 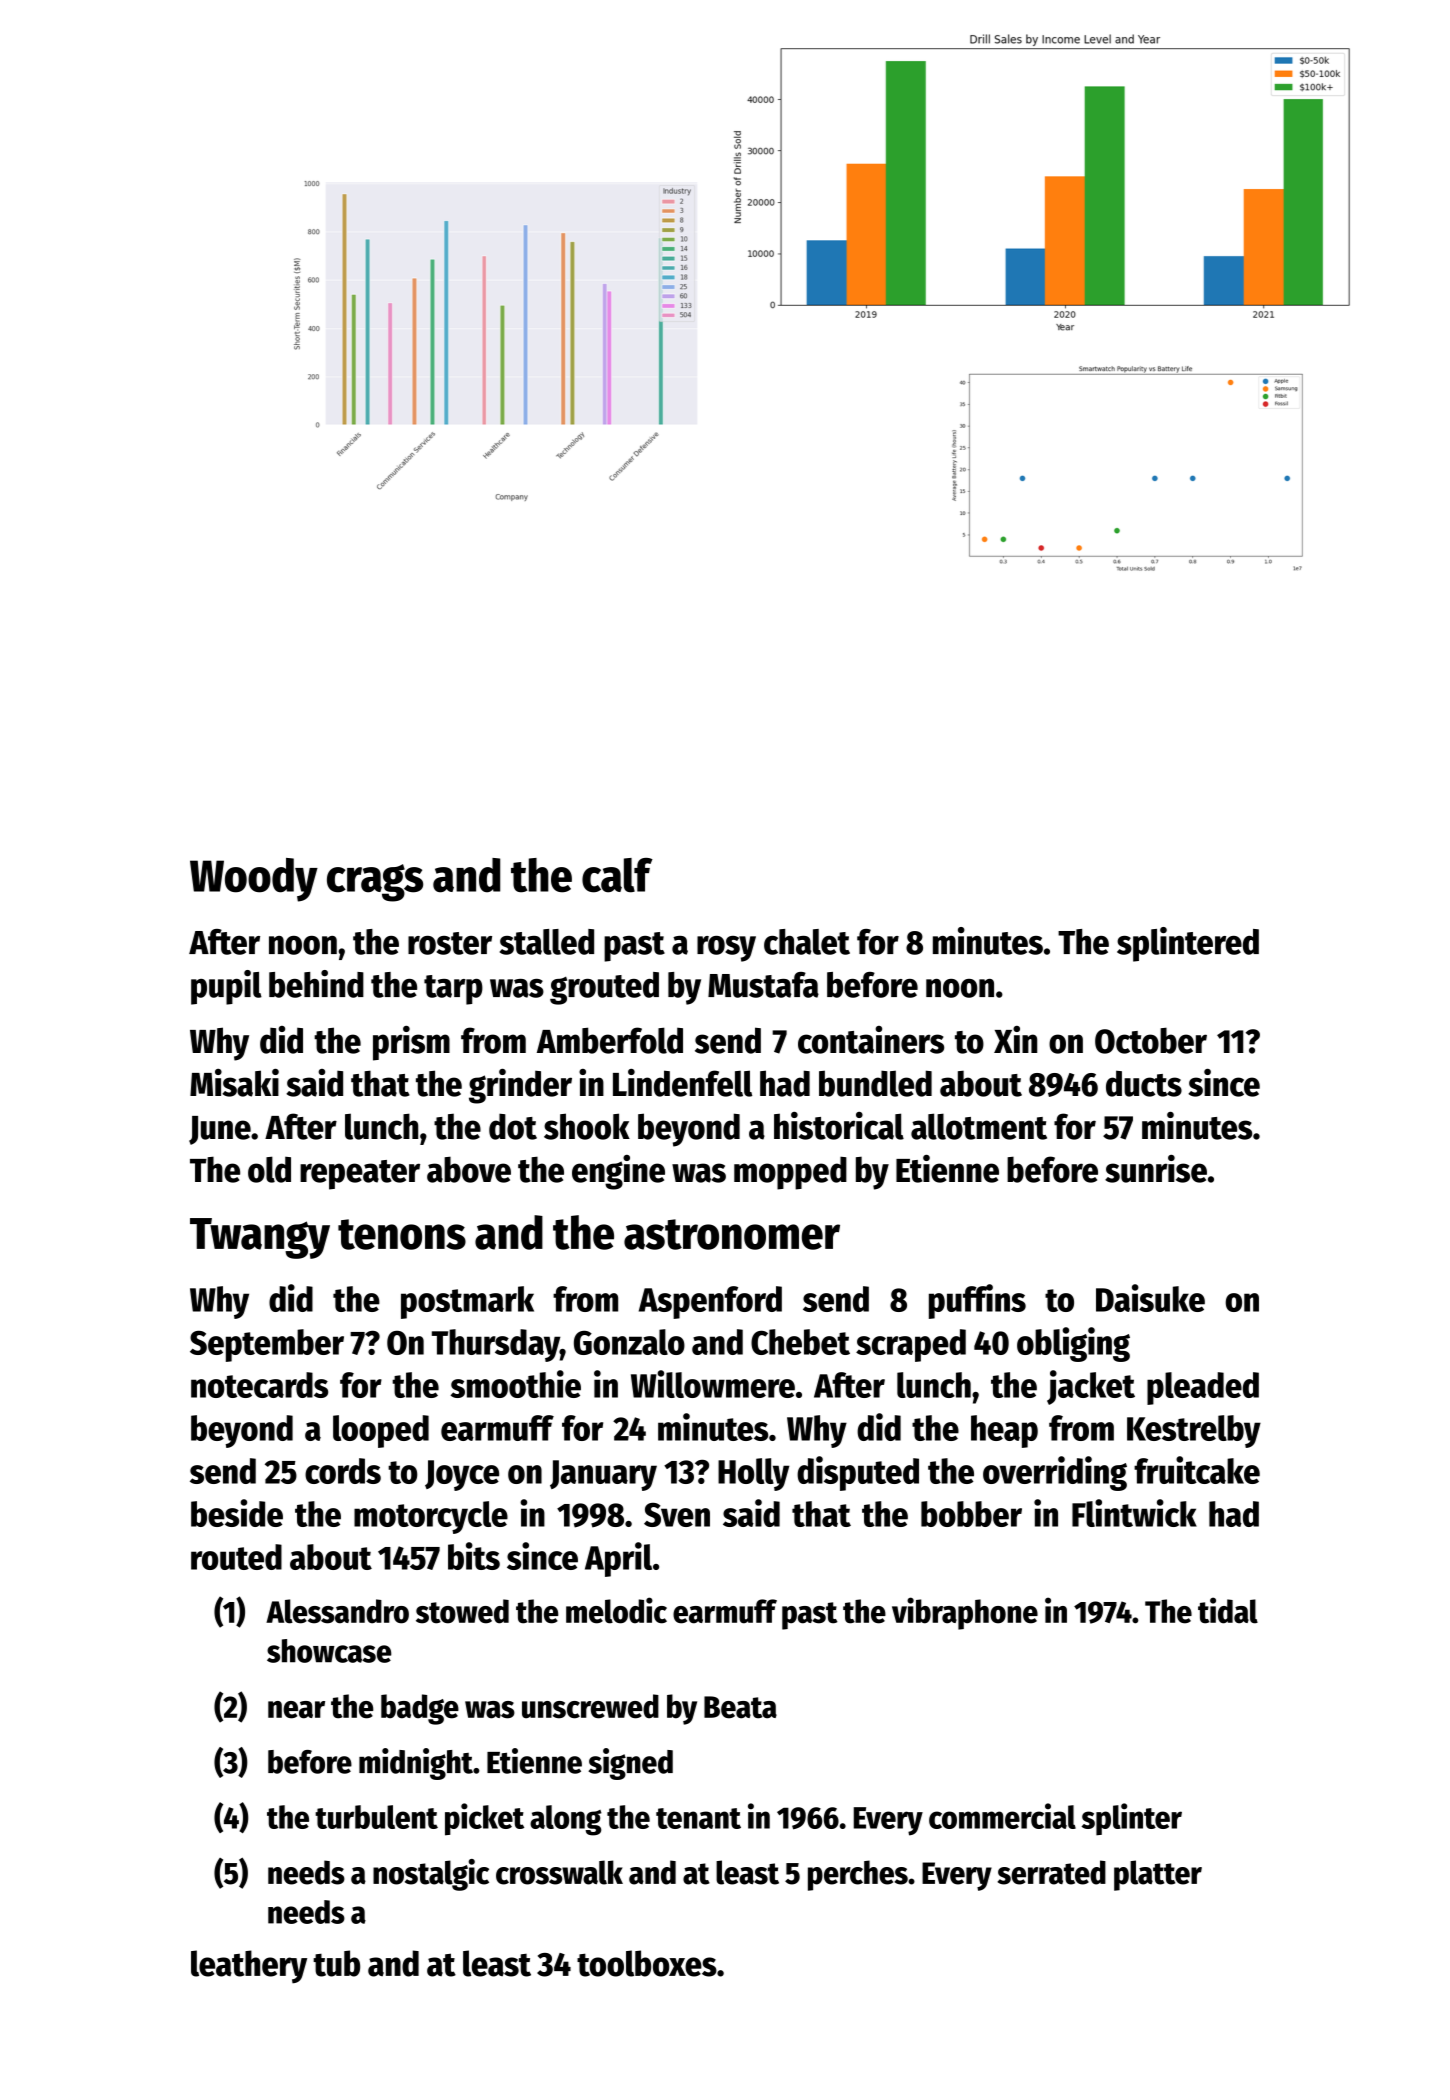 What do you see at coordinates (237, 1513) in the document?
I see `beside` at bounding box center [237, 1513].
